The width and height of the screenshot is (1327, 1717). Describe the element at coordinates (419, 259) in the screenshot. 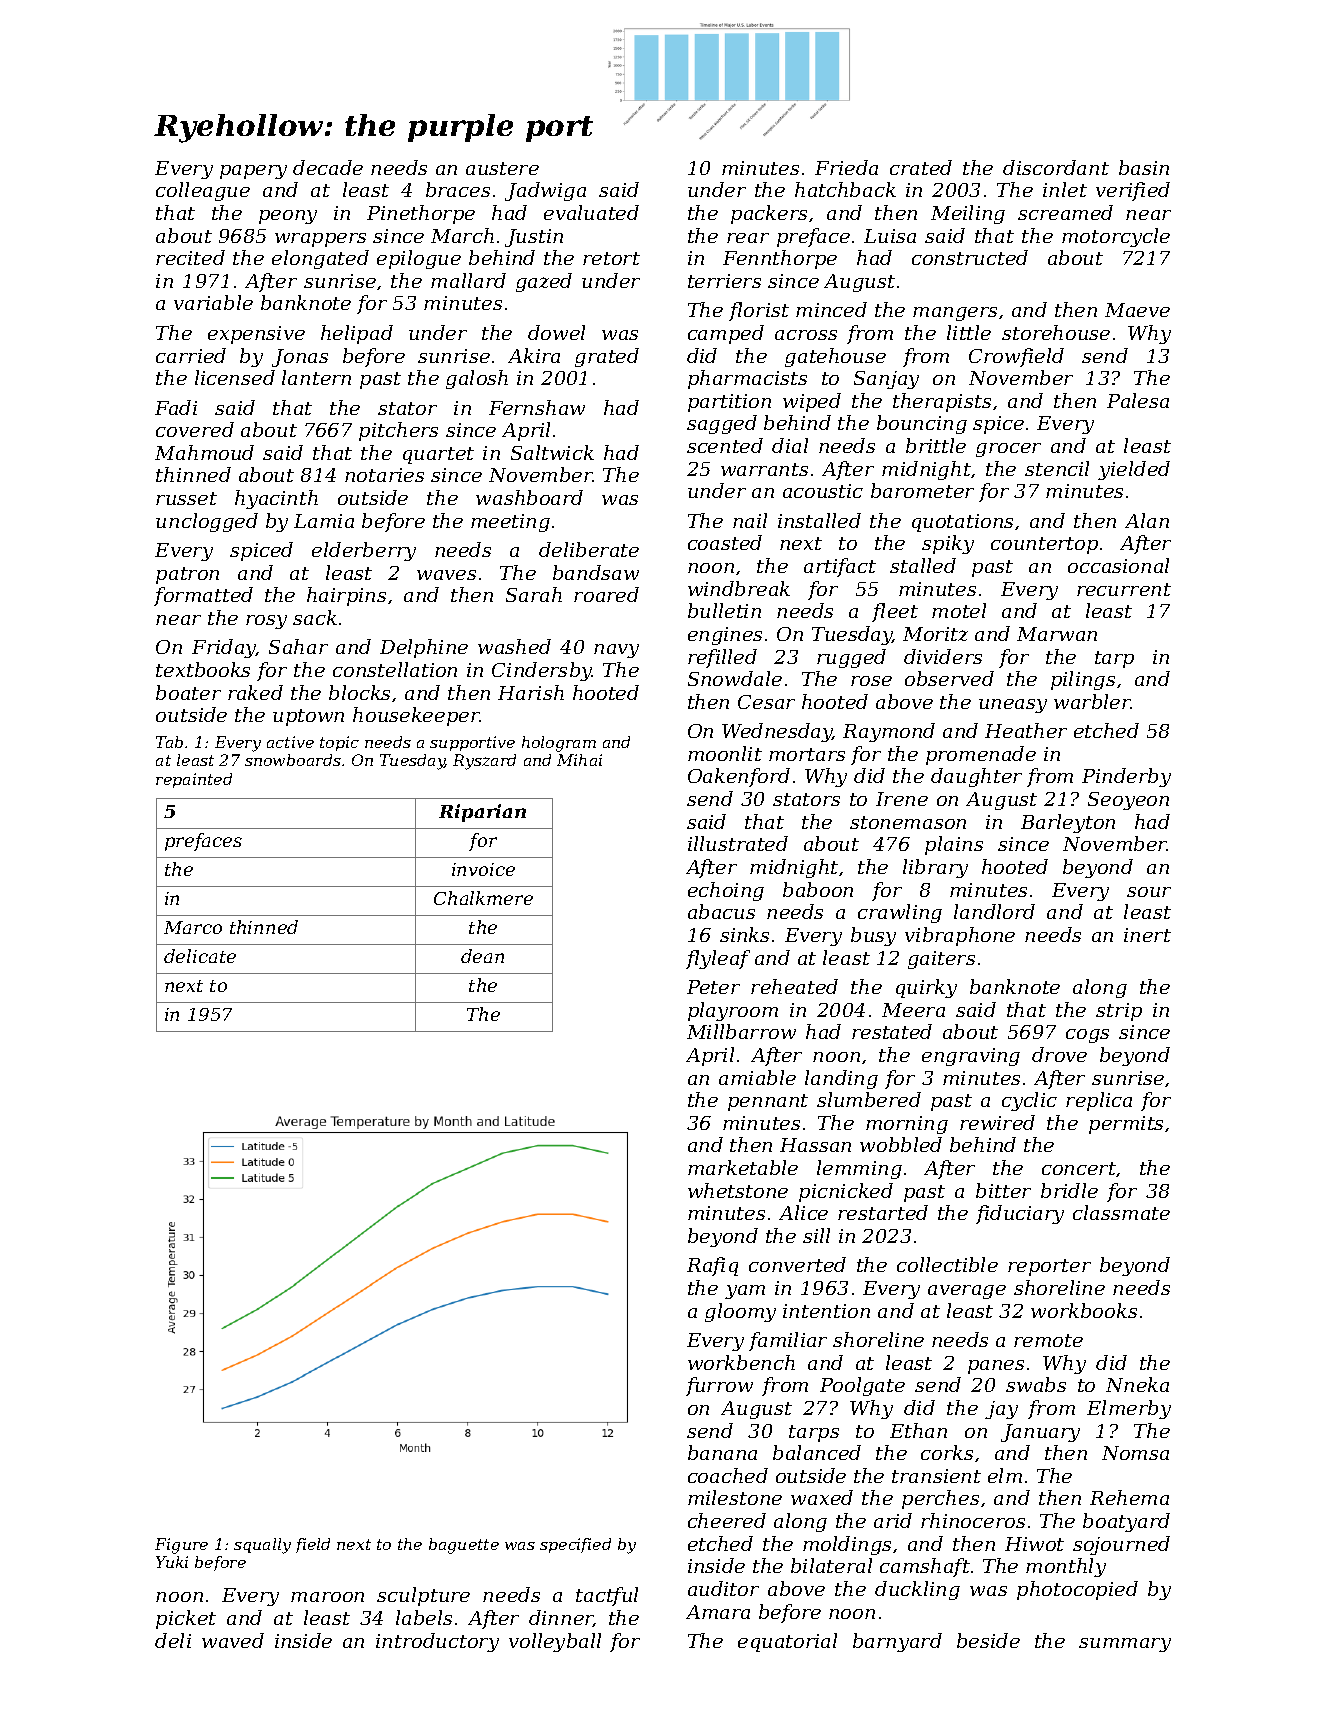

I see `epilogue` at that location.
